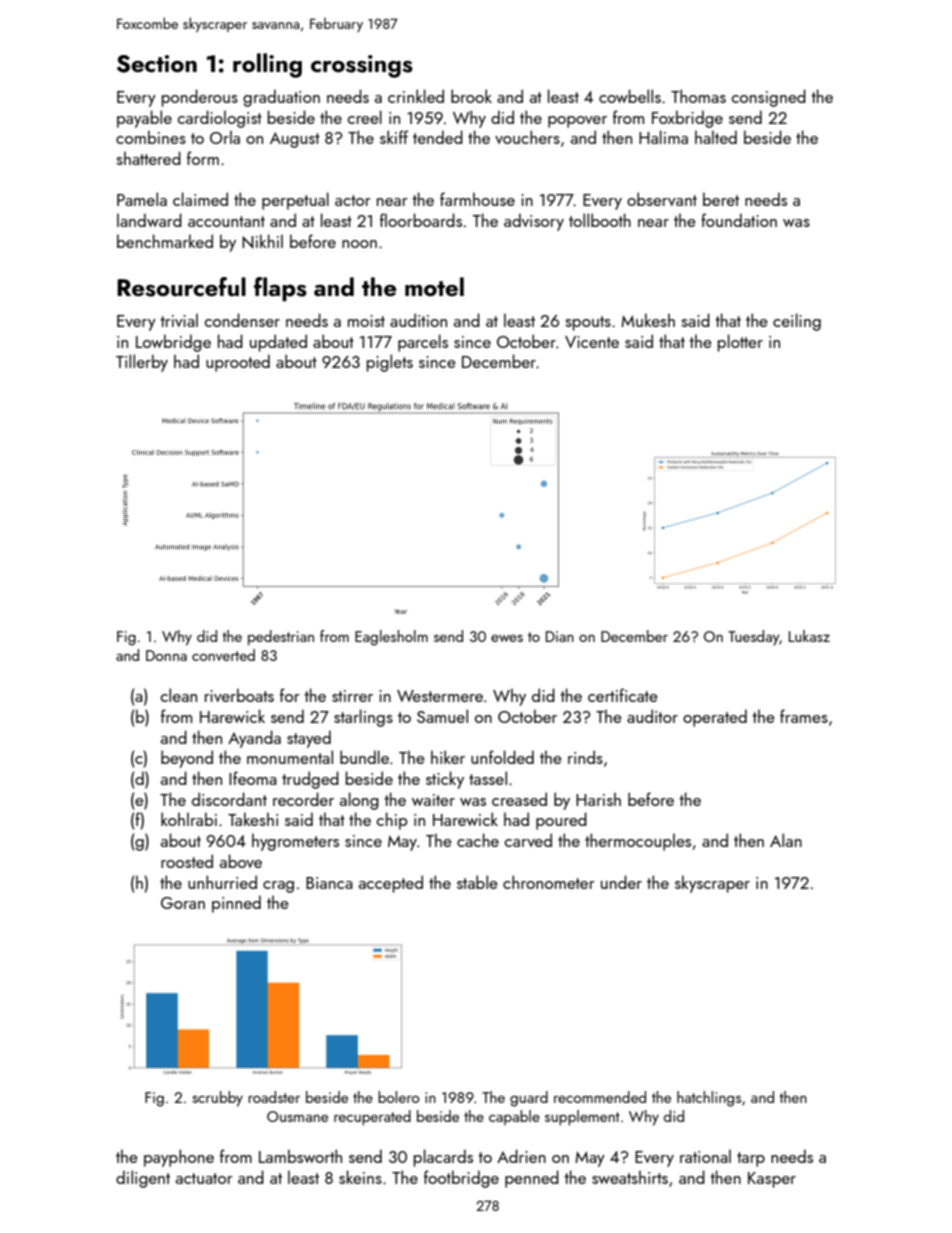 This page has height=1233, width=952. I want to click on penned, so click(532, 1179).
